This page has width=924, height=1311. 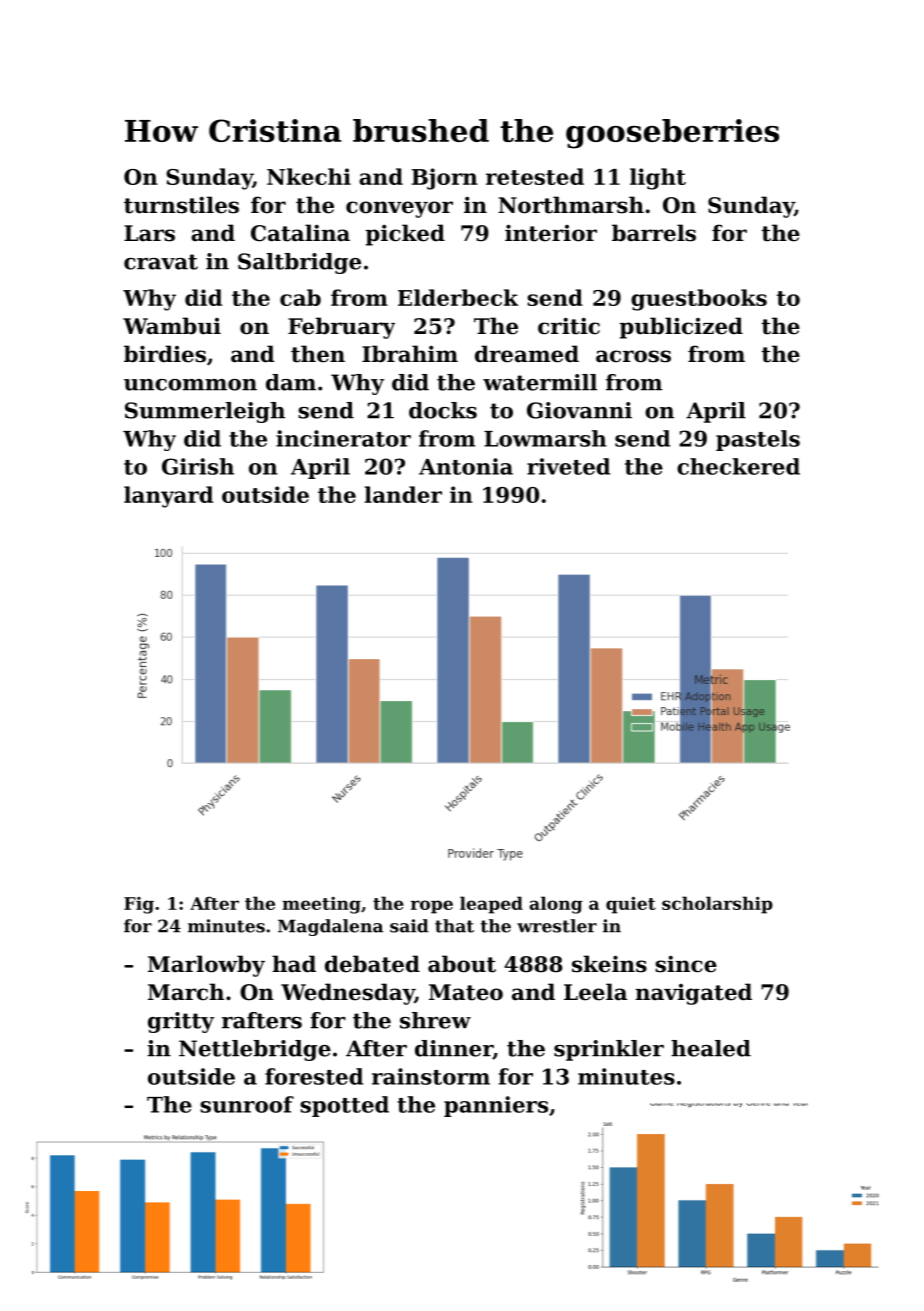 What do you see at coordinates (314, 1076) in the page?
I see `forested` at bounding box center [314, 1076].
